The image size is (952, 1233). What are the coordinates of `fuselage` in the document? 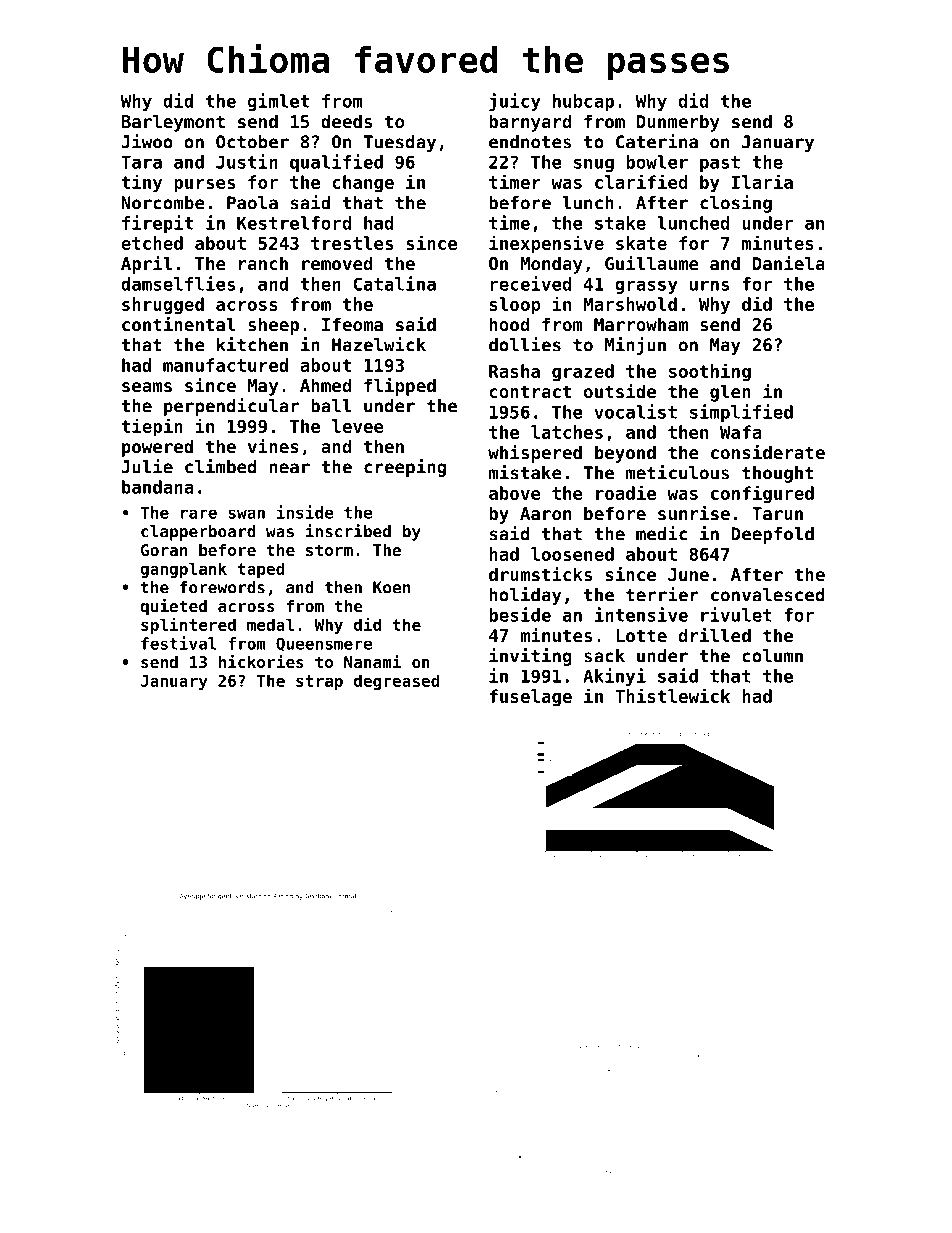 It's located at (530, 698).
